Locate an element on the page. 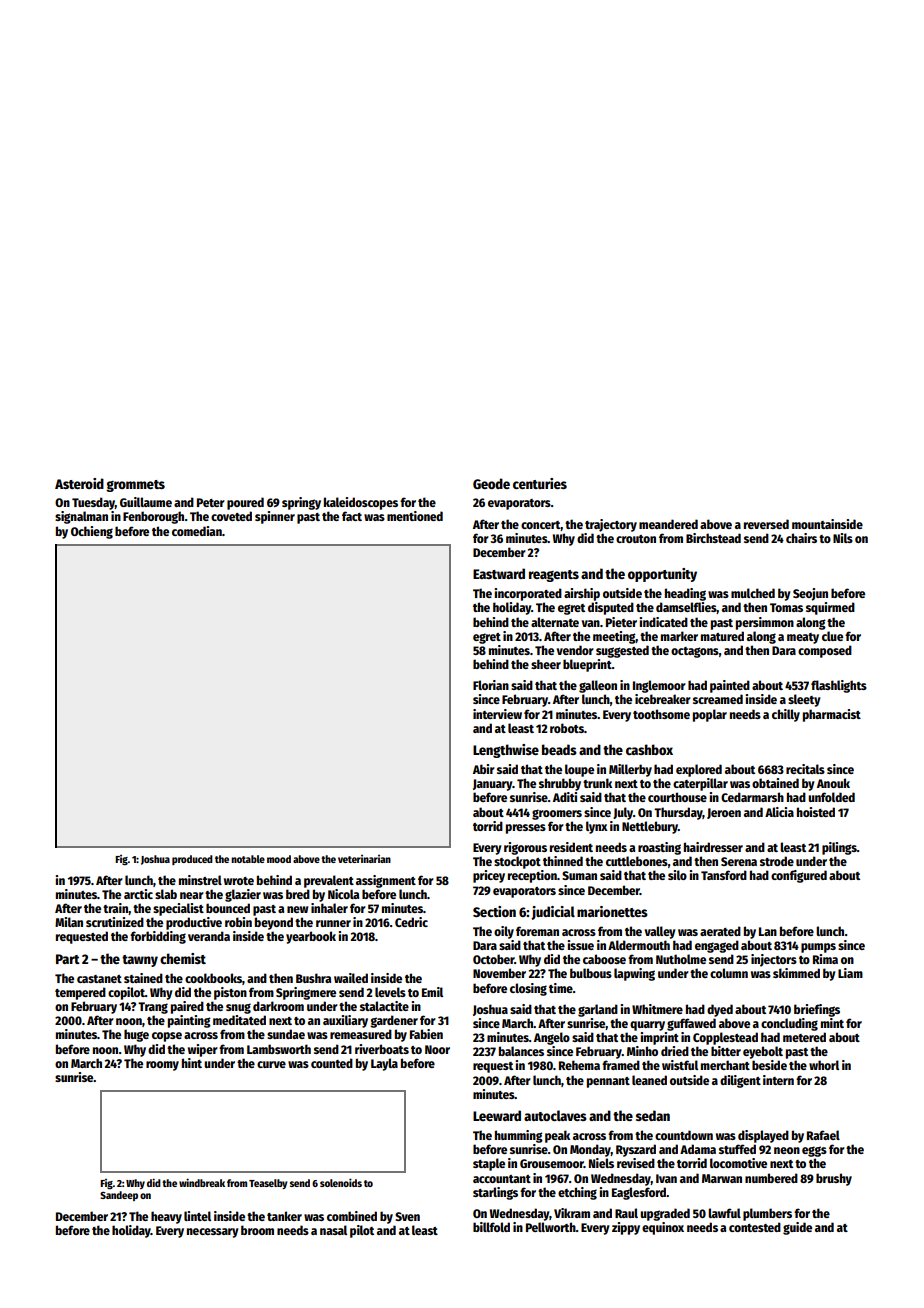 This page has height=1308, width=924. Nils is located at coordinates (843, 538).
